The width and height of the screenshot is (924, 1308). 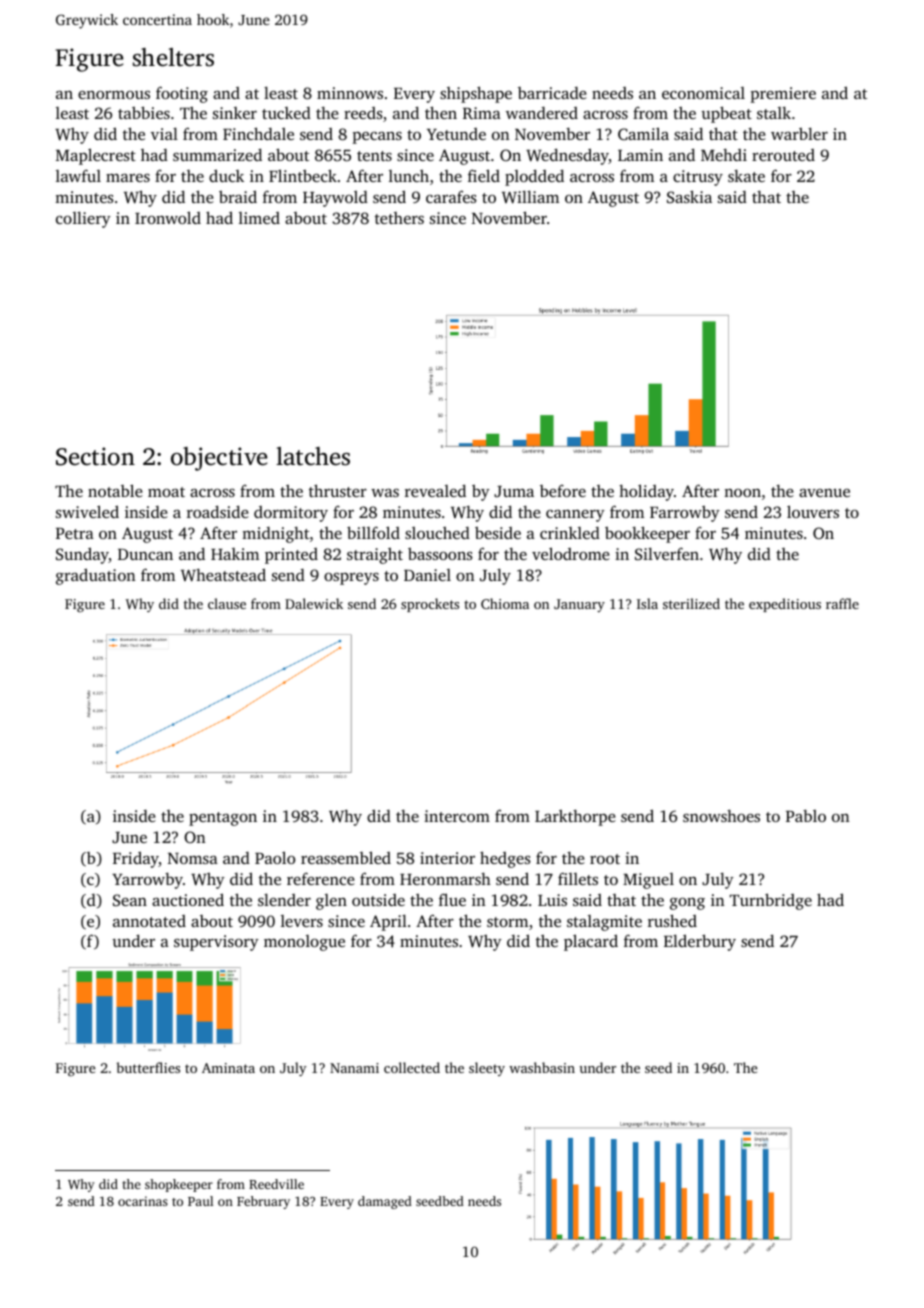 What do you see at coordinates (148, 1067) in the screenshot?
I see `butterflies` at bounding box center [148, 1067].
